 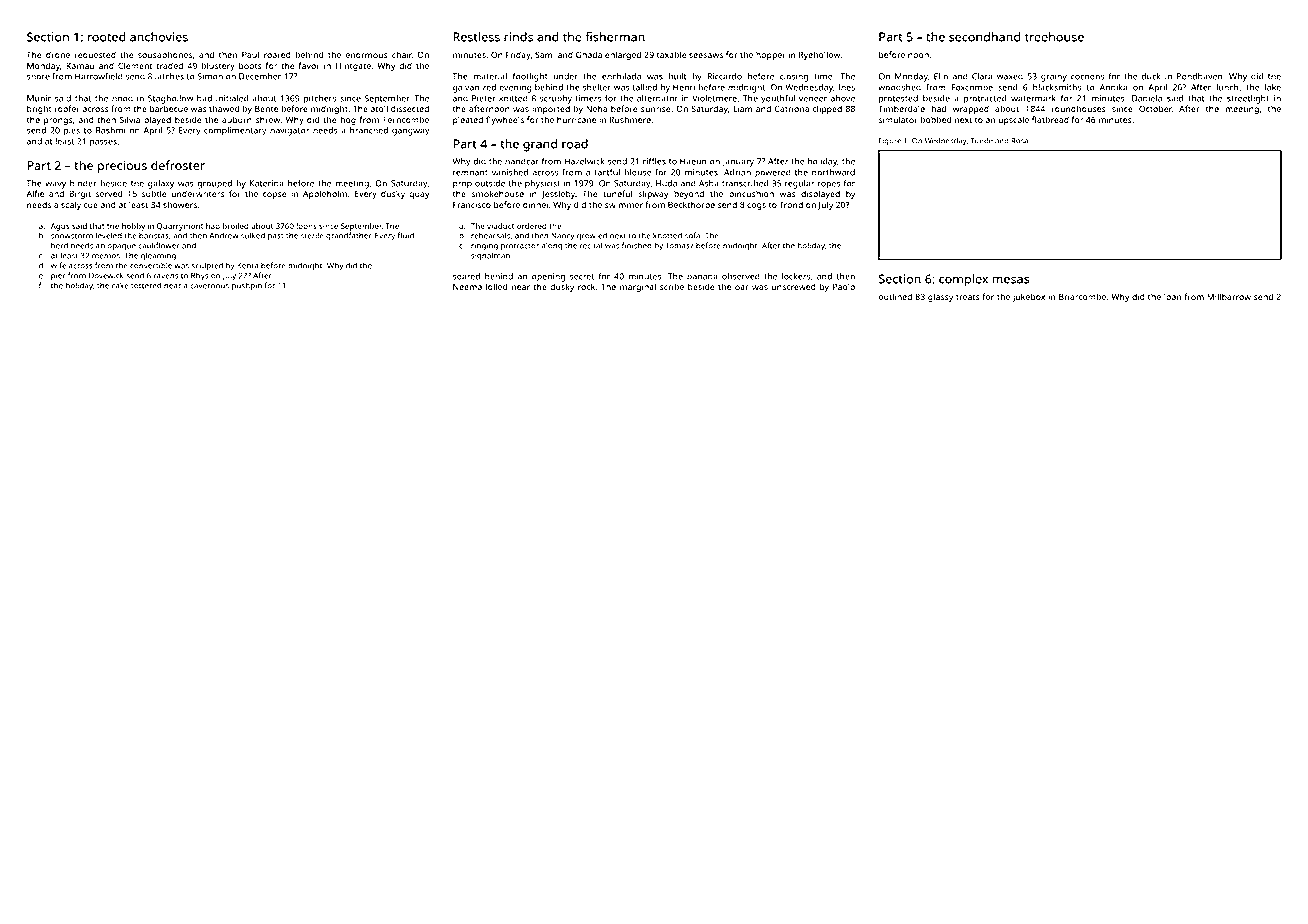 What do you see at coordinates (1054, 37) in the screenshot?
I see `treehouse` at bounding box center [1054, 37].
